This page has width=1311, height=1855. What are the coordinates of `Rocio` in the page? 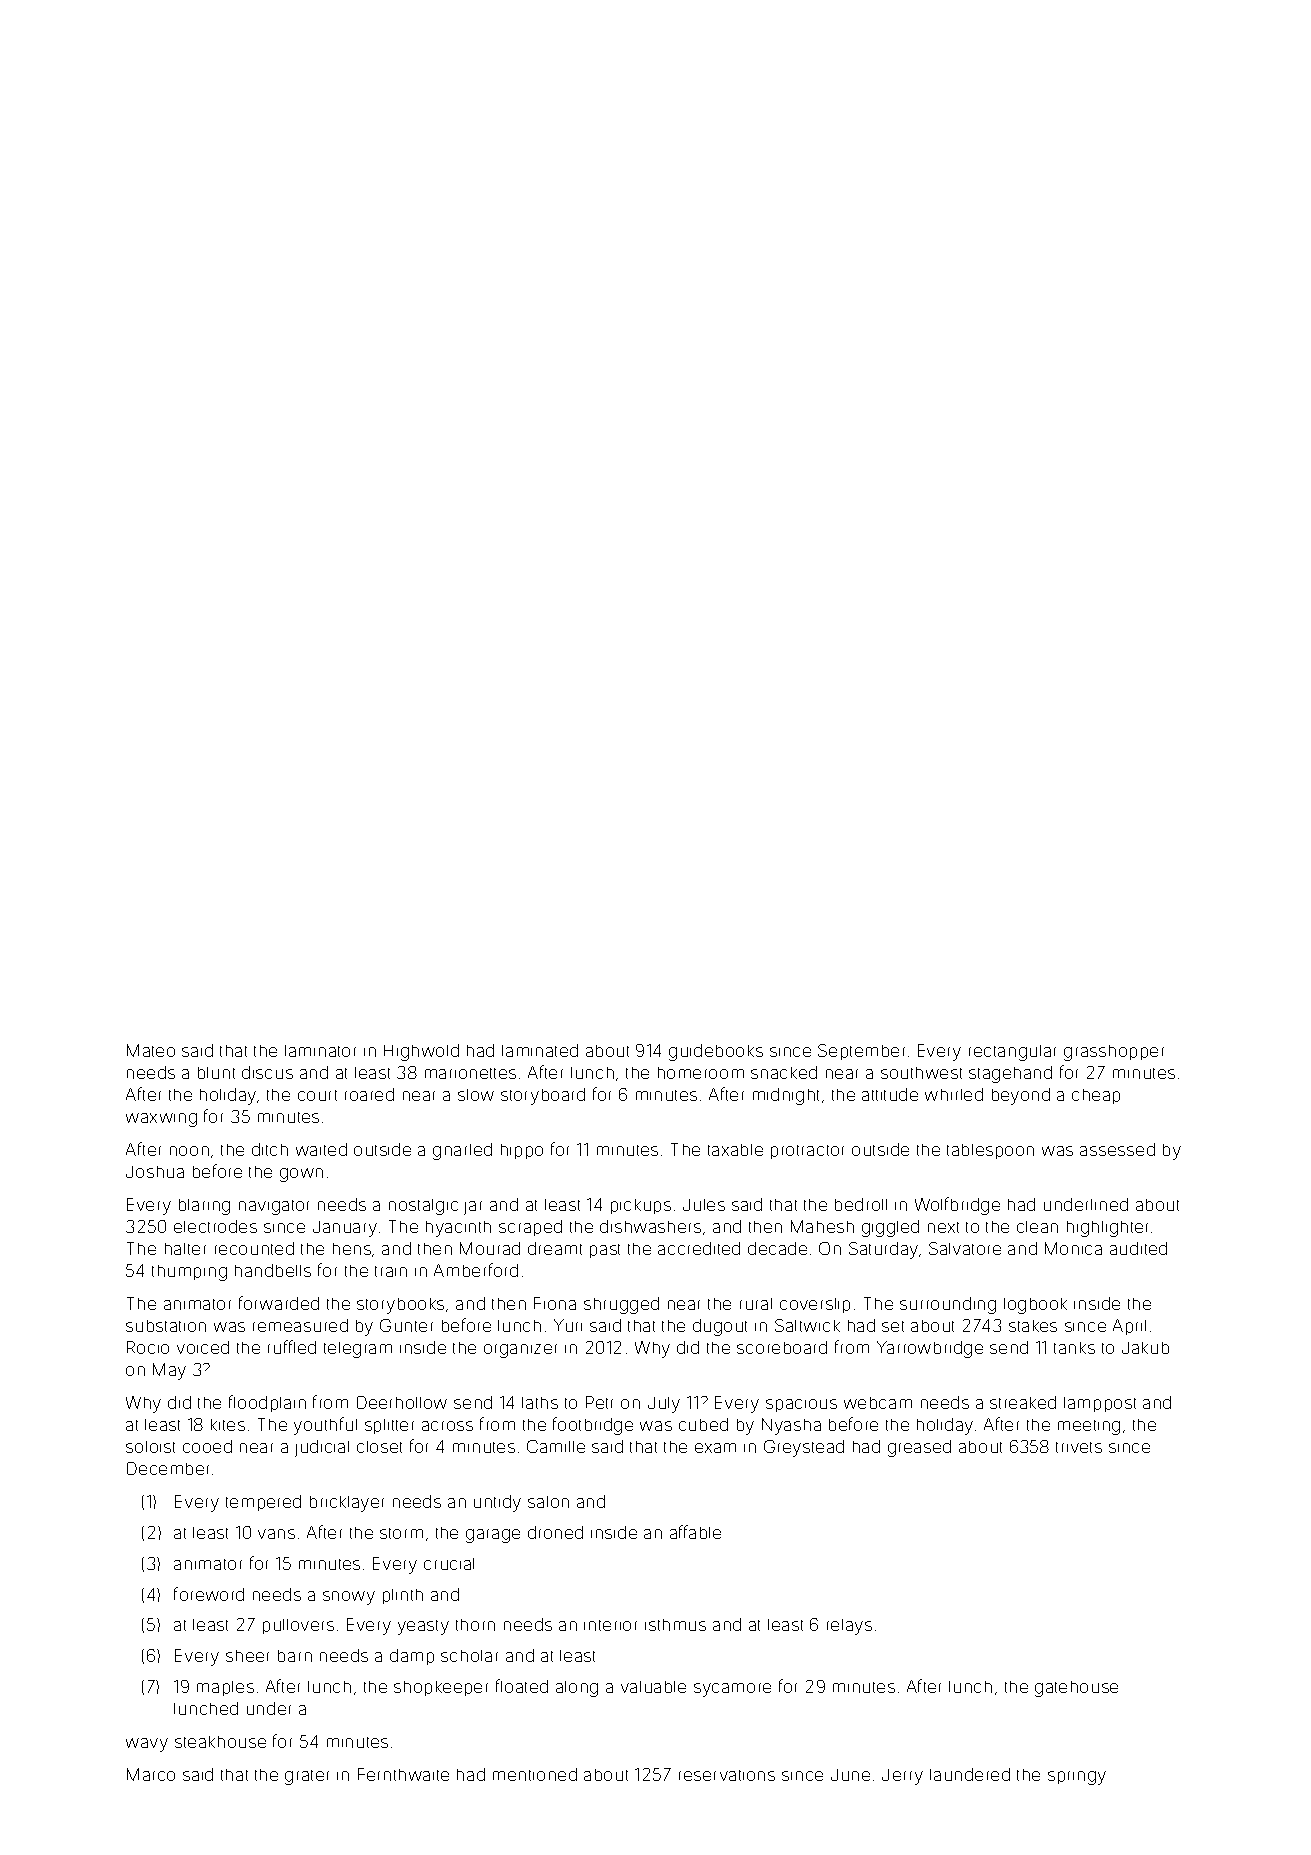 It's located at (148, 1347).
